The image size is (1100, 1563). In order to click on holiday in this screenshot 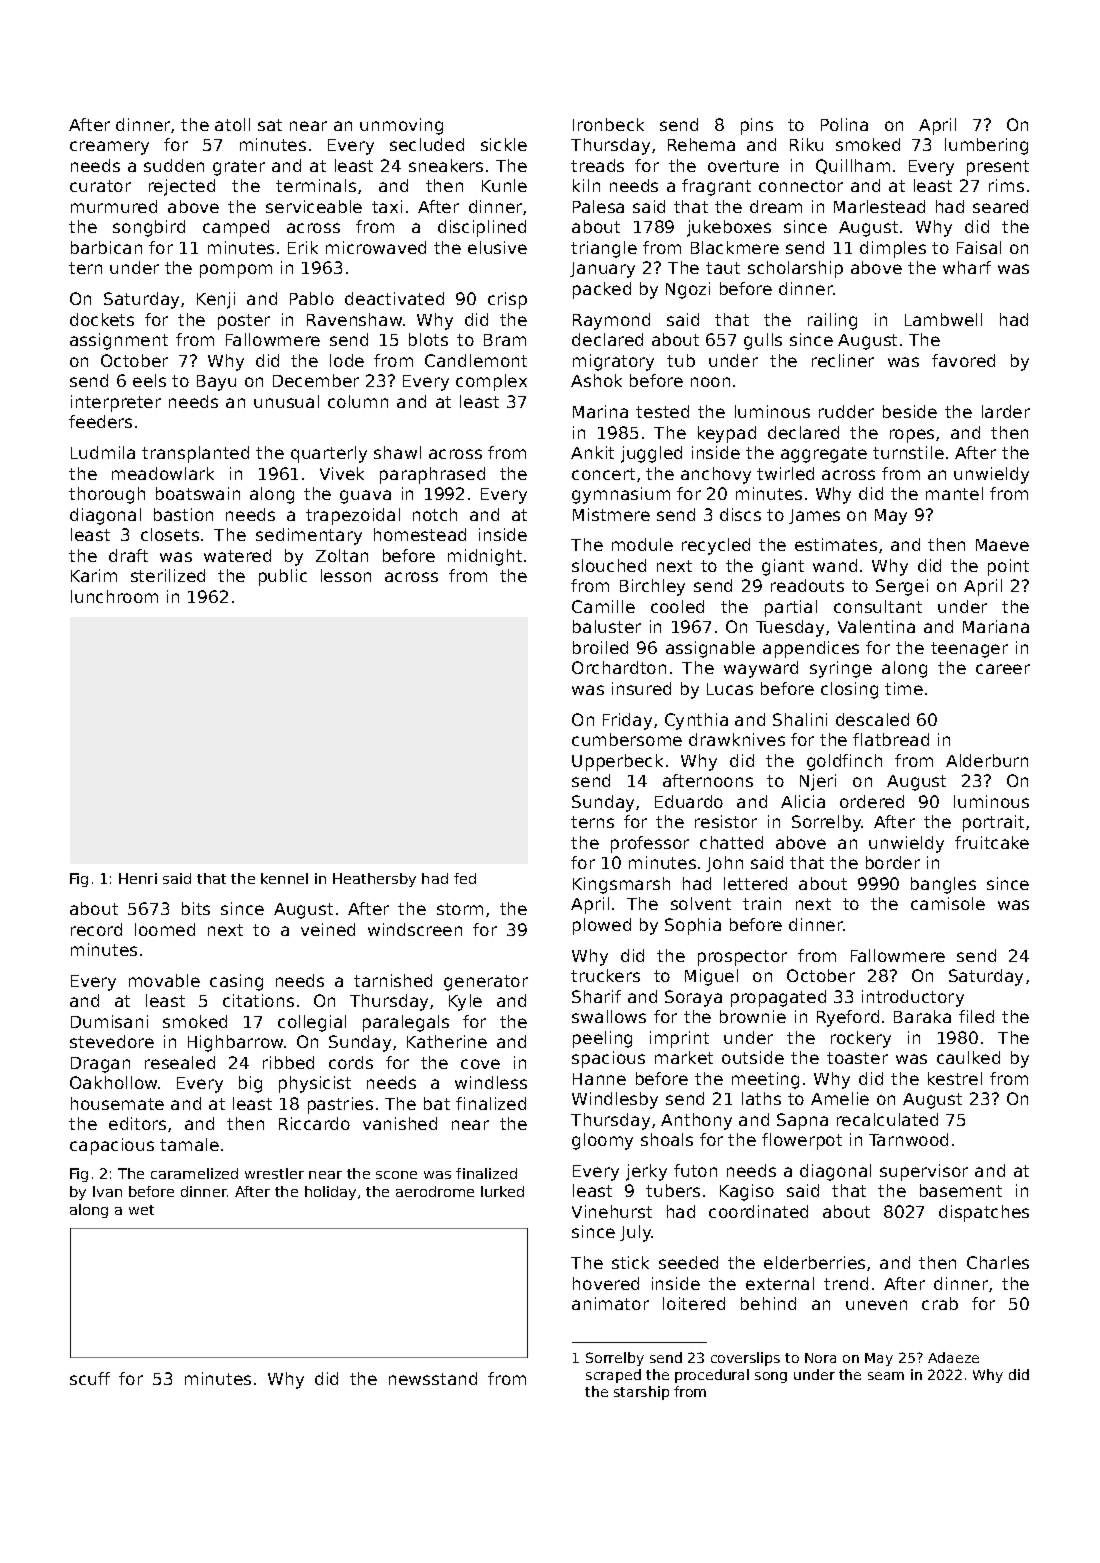, I will do `click(330, 1193)`.
